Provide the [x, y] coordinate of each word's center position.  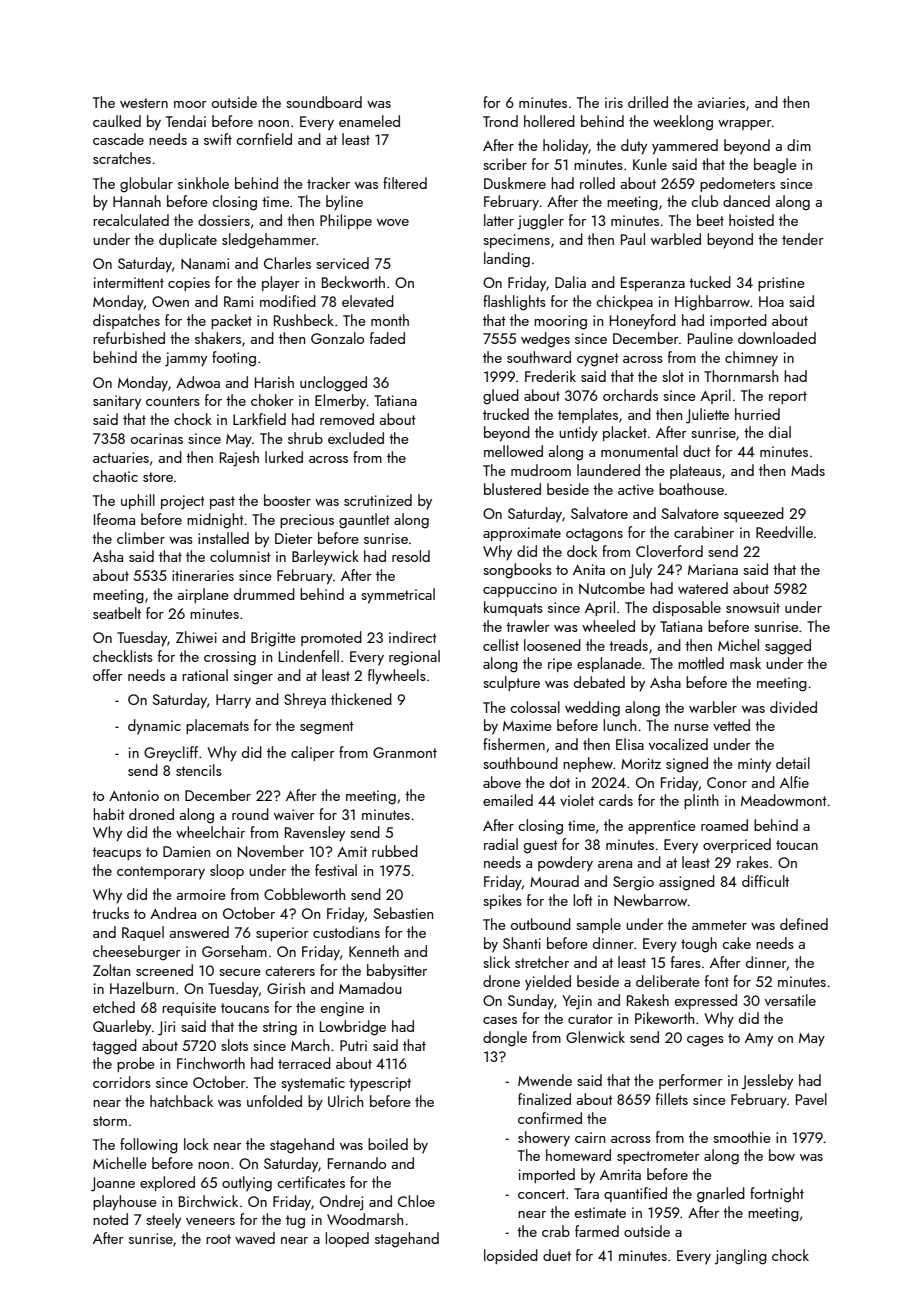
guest [541, 847]
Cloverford [669, 551]
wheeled [608, 626]
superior [282, 934]
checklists [123, 656]
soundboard [324, 102]
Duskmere [515, 183]
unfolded [274, 1101]
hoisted [751, 220]
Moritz [641, 763]
